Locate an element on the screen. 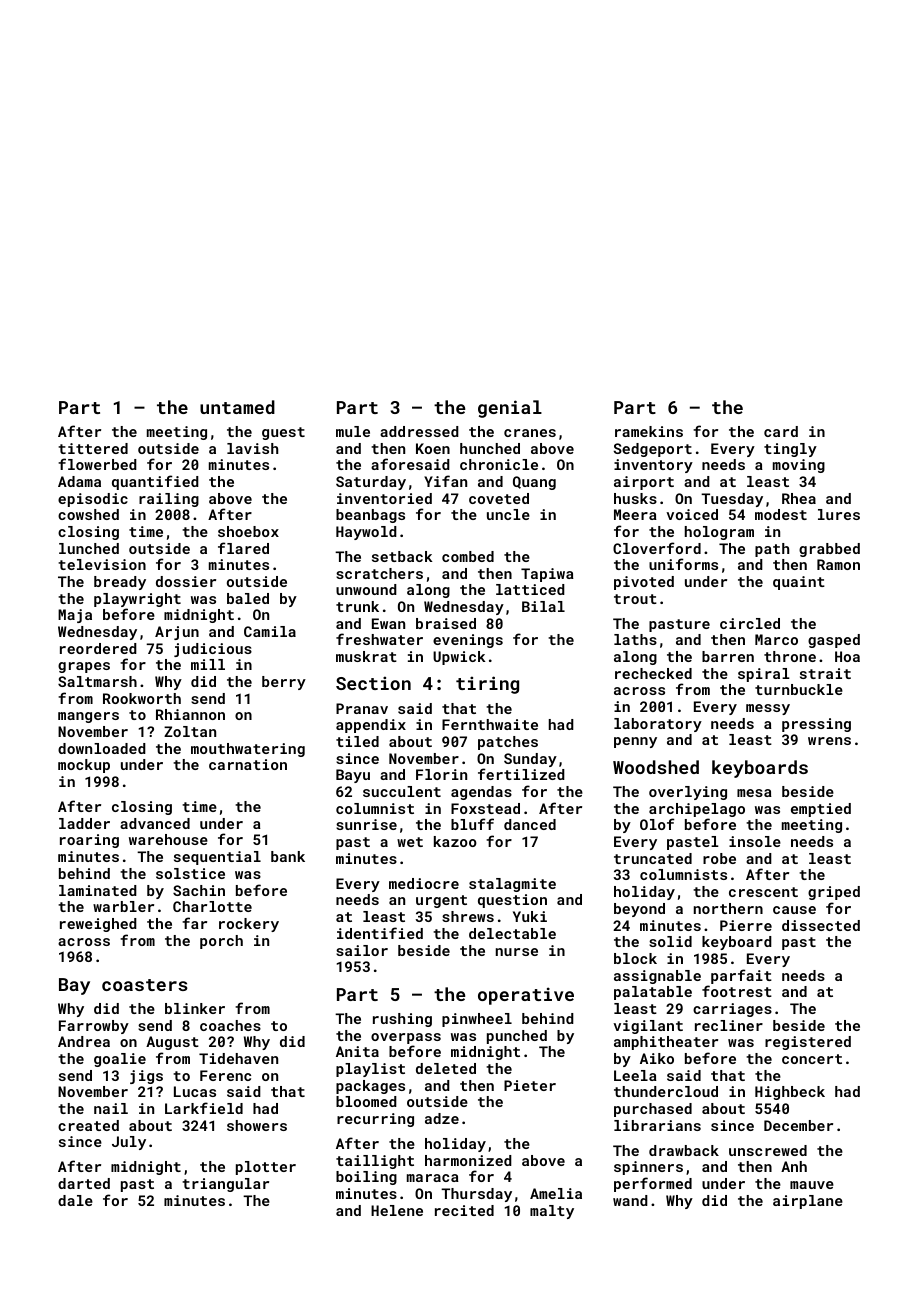  genial is located at coordinates (510, 409).
